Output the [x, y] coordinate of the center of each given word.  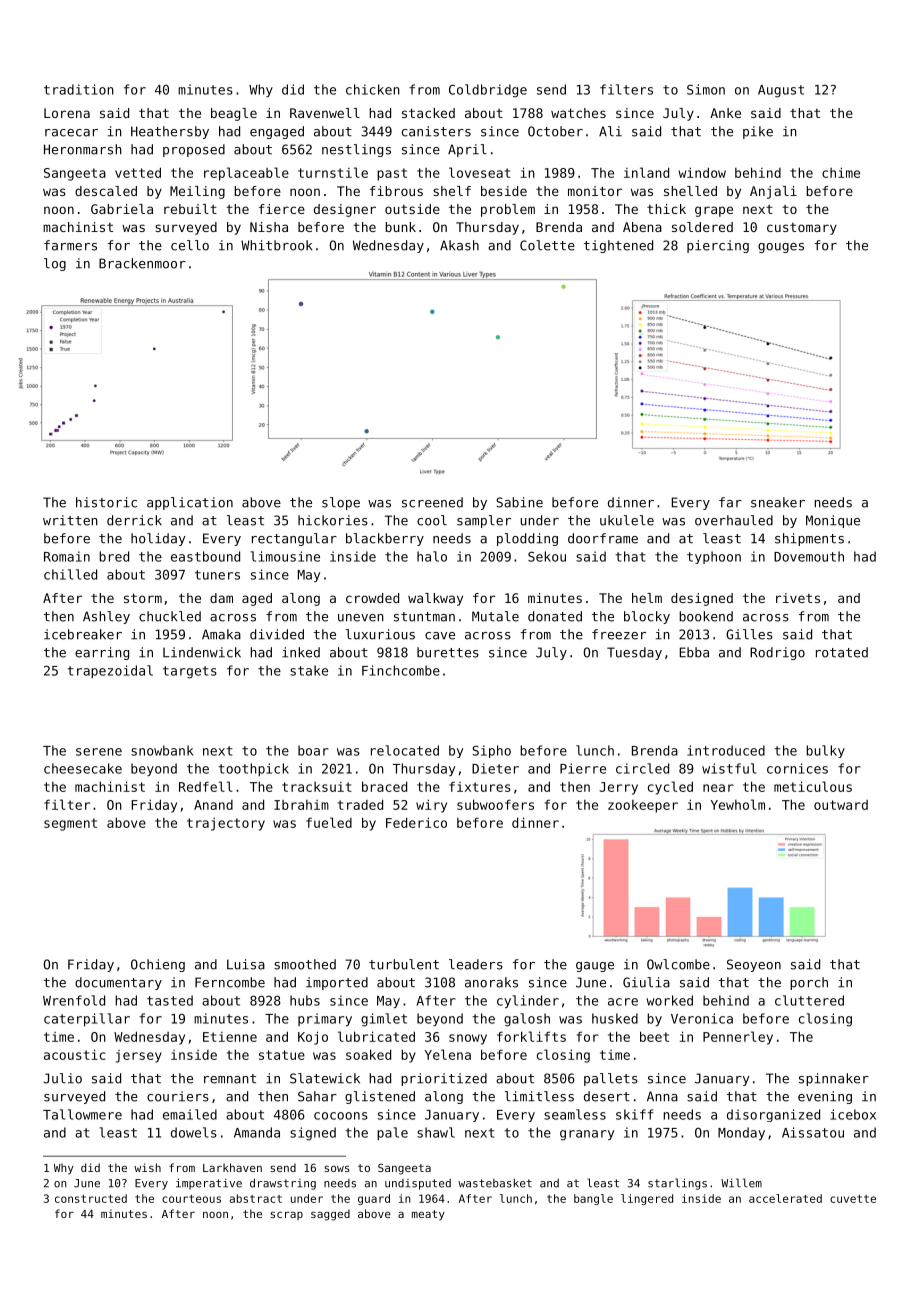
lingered [647, 1199]
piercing [718, 246]
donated [555, 616]
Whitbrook [276, 245]
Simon [706, 89]
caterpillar [87, 1020]
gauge [595, 967]
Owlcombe [678, 964]
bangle [593, 1199]
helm [647, 598]
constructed [91, 1198]
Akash [459, 245]
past [392, 174]
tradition [79, 89]
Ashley [106, 617]
